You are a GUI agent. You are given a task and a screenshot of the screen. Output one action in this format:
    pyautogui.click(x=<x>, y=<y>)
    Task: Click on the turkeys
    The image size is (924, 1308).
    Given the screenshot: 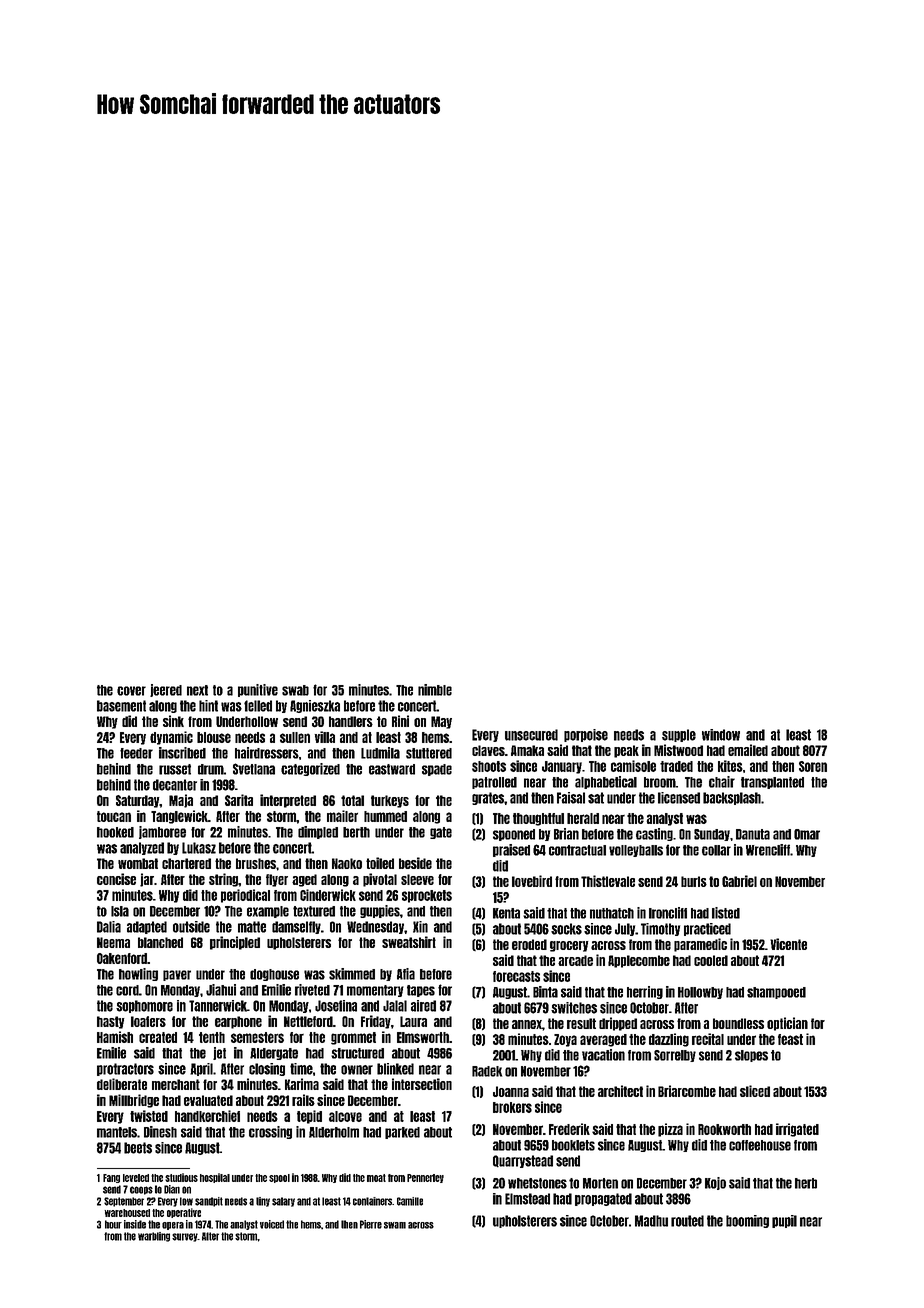 What is the action you would take?
    pyautogui.click(x=390, y=801)
